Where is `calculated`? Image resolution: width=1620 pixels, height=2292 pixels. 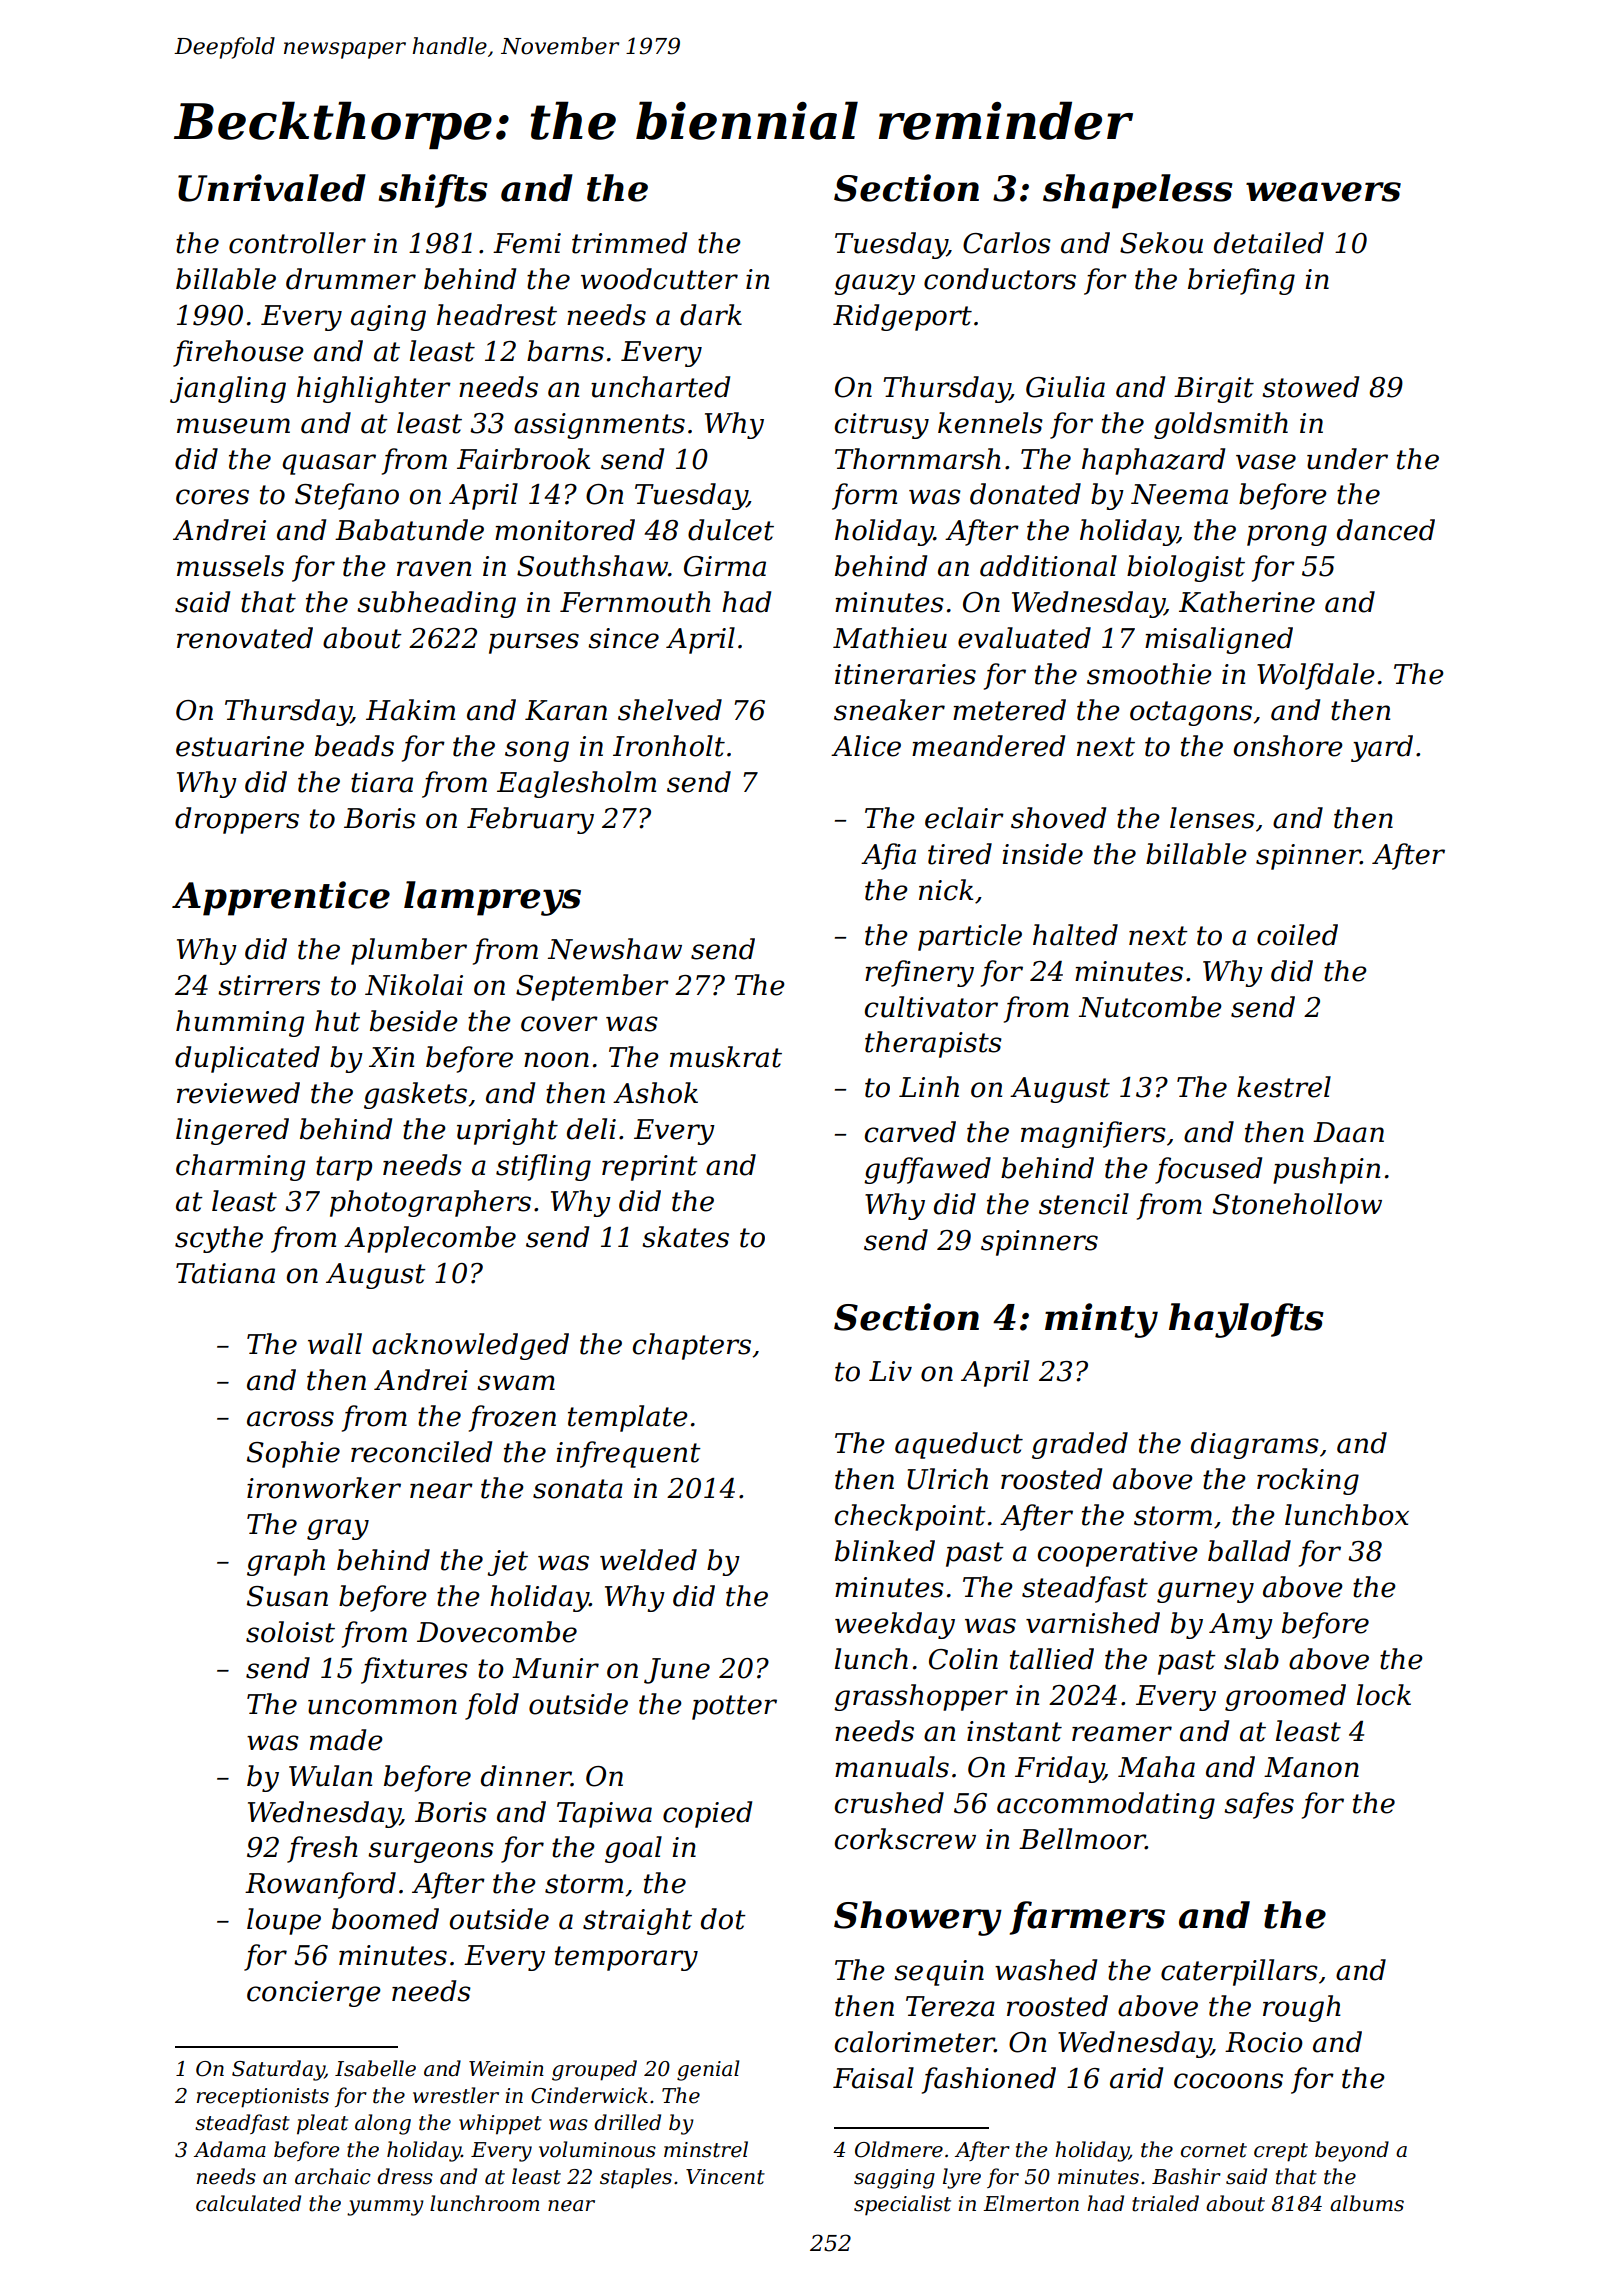 calculated is located at coordinates (248, 2203).
